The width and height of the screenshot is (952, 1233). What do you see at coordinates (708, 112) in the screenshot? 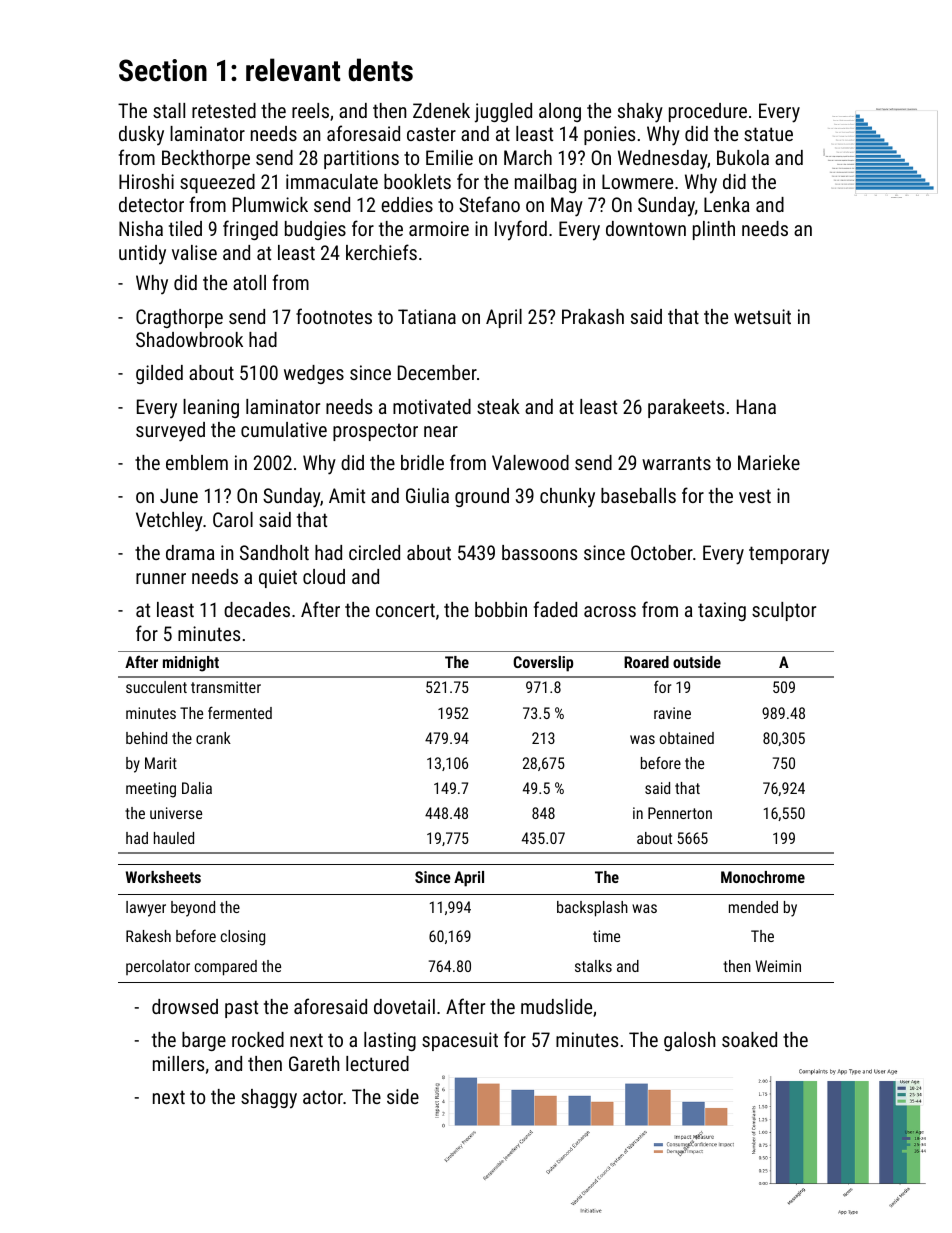
I see `procedure` at bounding box center [708, 112].
